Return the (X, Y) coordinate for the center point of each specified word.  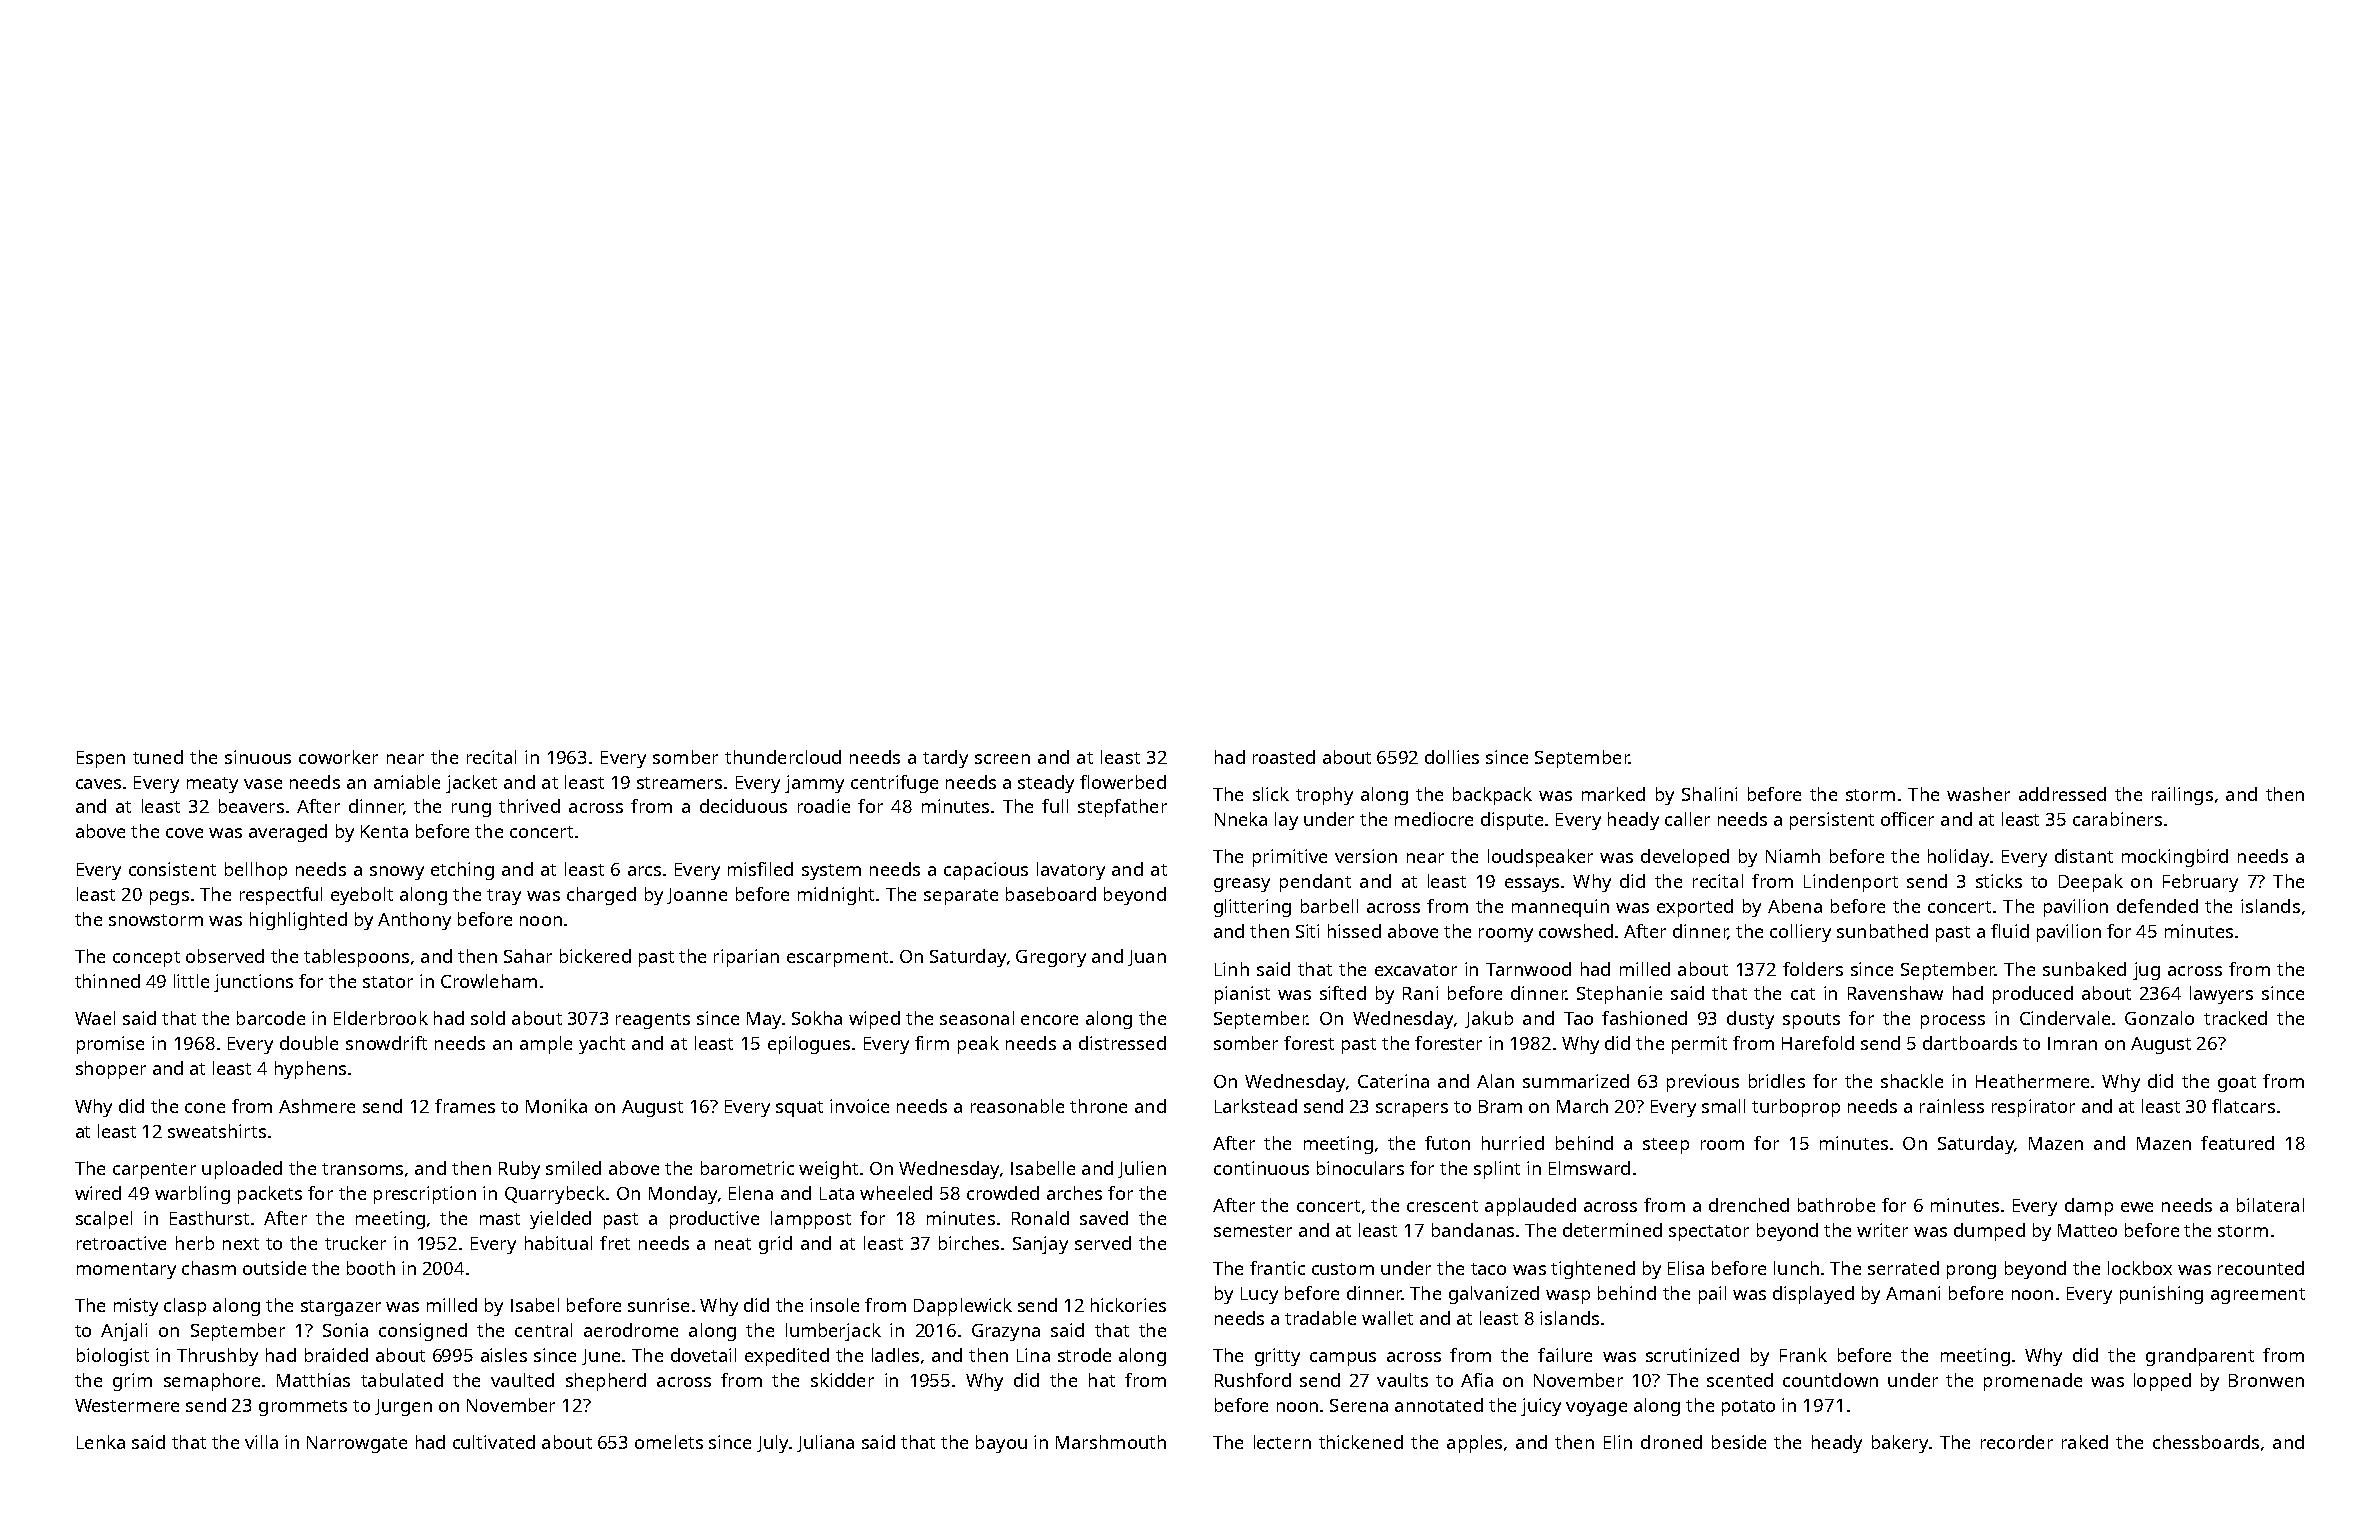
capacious (986, 871)
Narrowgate (357, 1444)
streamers (679, 783)
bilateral (2270, 1205)
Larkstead (1256, 1106)
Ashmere (317, 1106)
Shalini (1709, 794)
